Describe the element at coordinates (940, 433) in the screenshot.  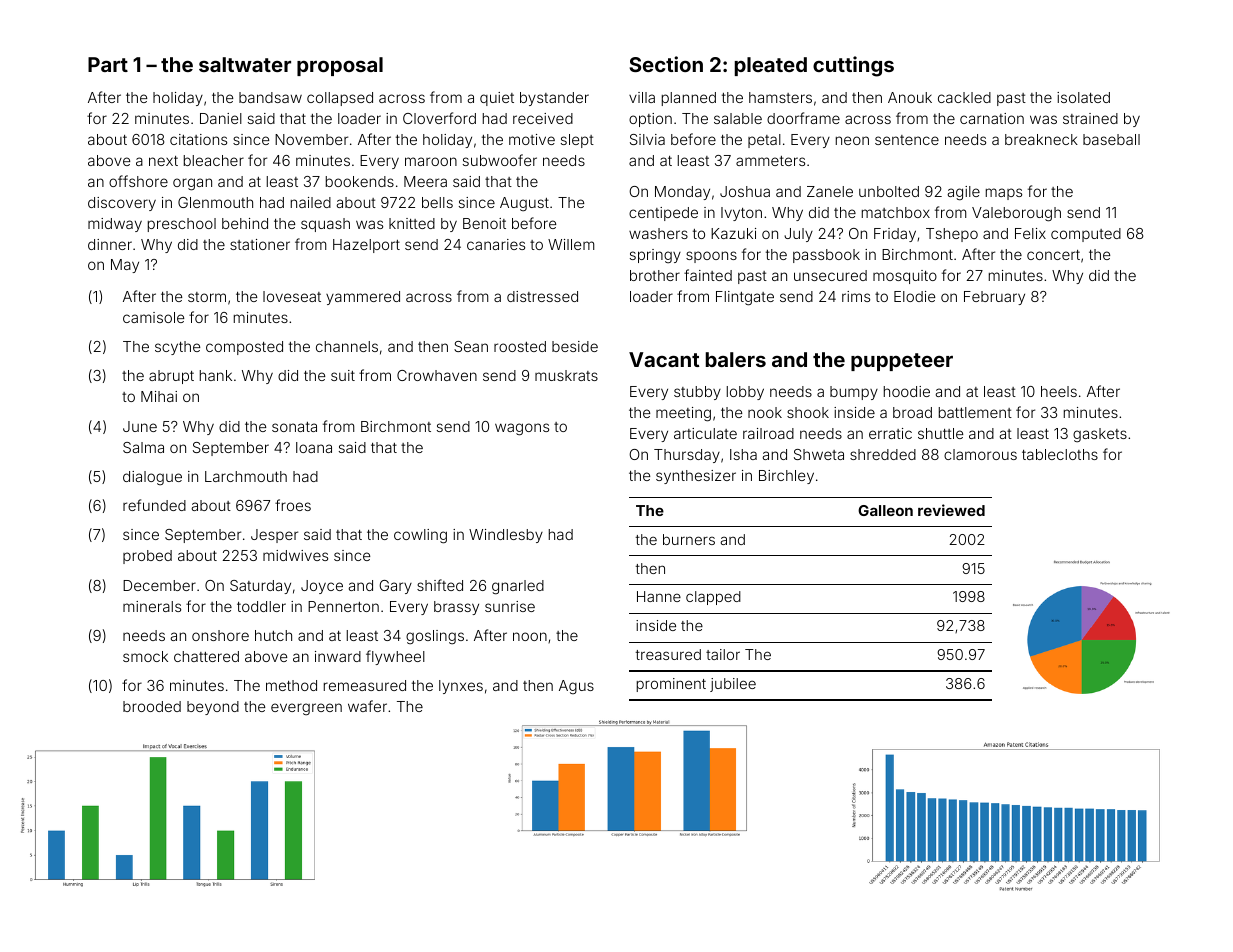
I see `shuttle` at that location.
